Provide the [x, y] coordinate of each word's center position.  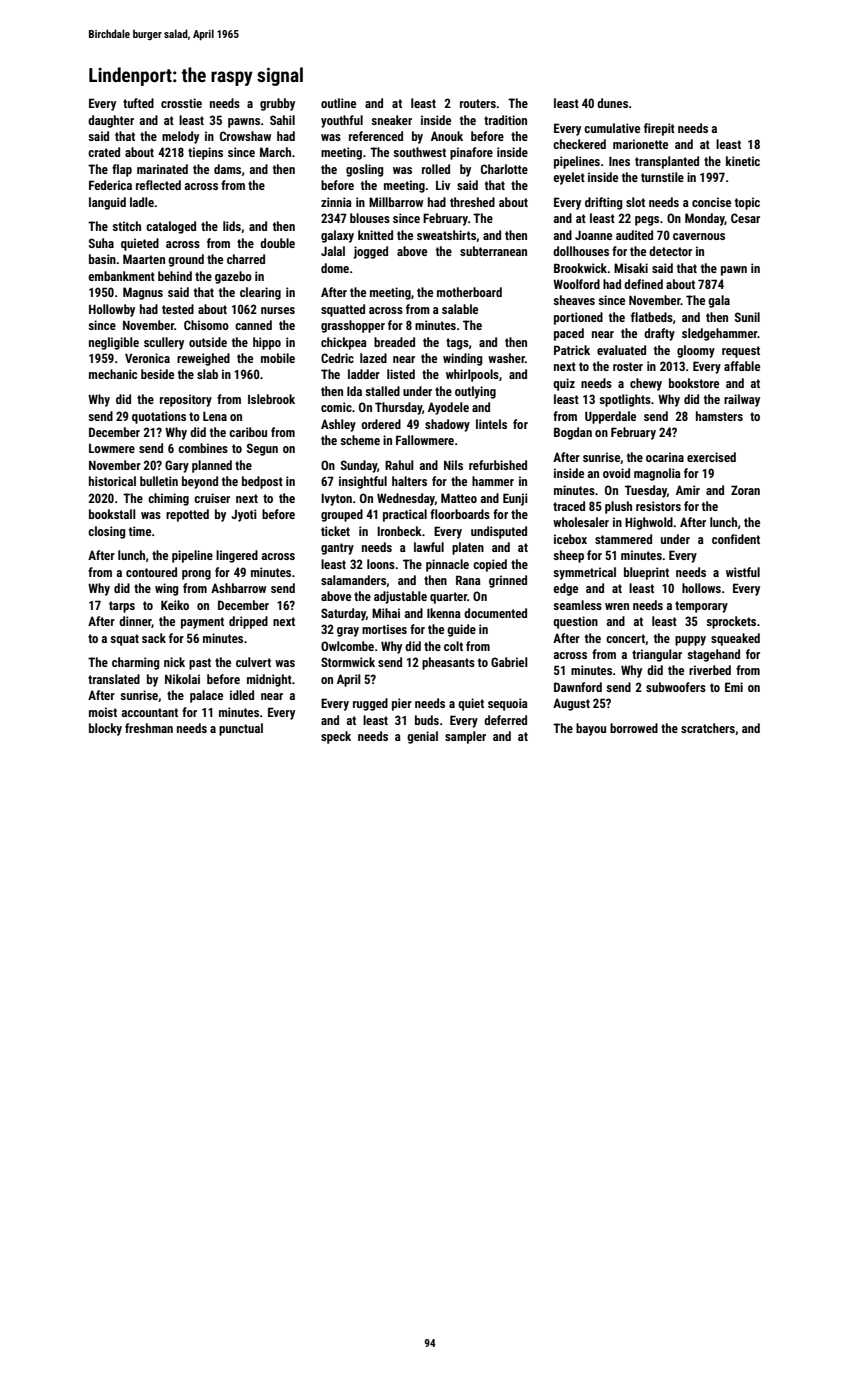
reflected [158, 185]
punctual [241, 729]
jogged [370, 252]
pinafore [471, 153]
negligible [114, 343]
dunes [612, 103]
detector [670, 251]
